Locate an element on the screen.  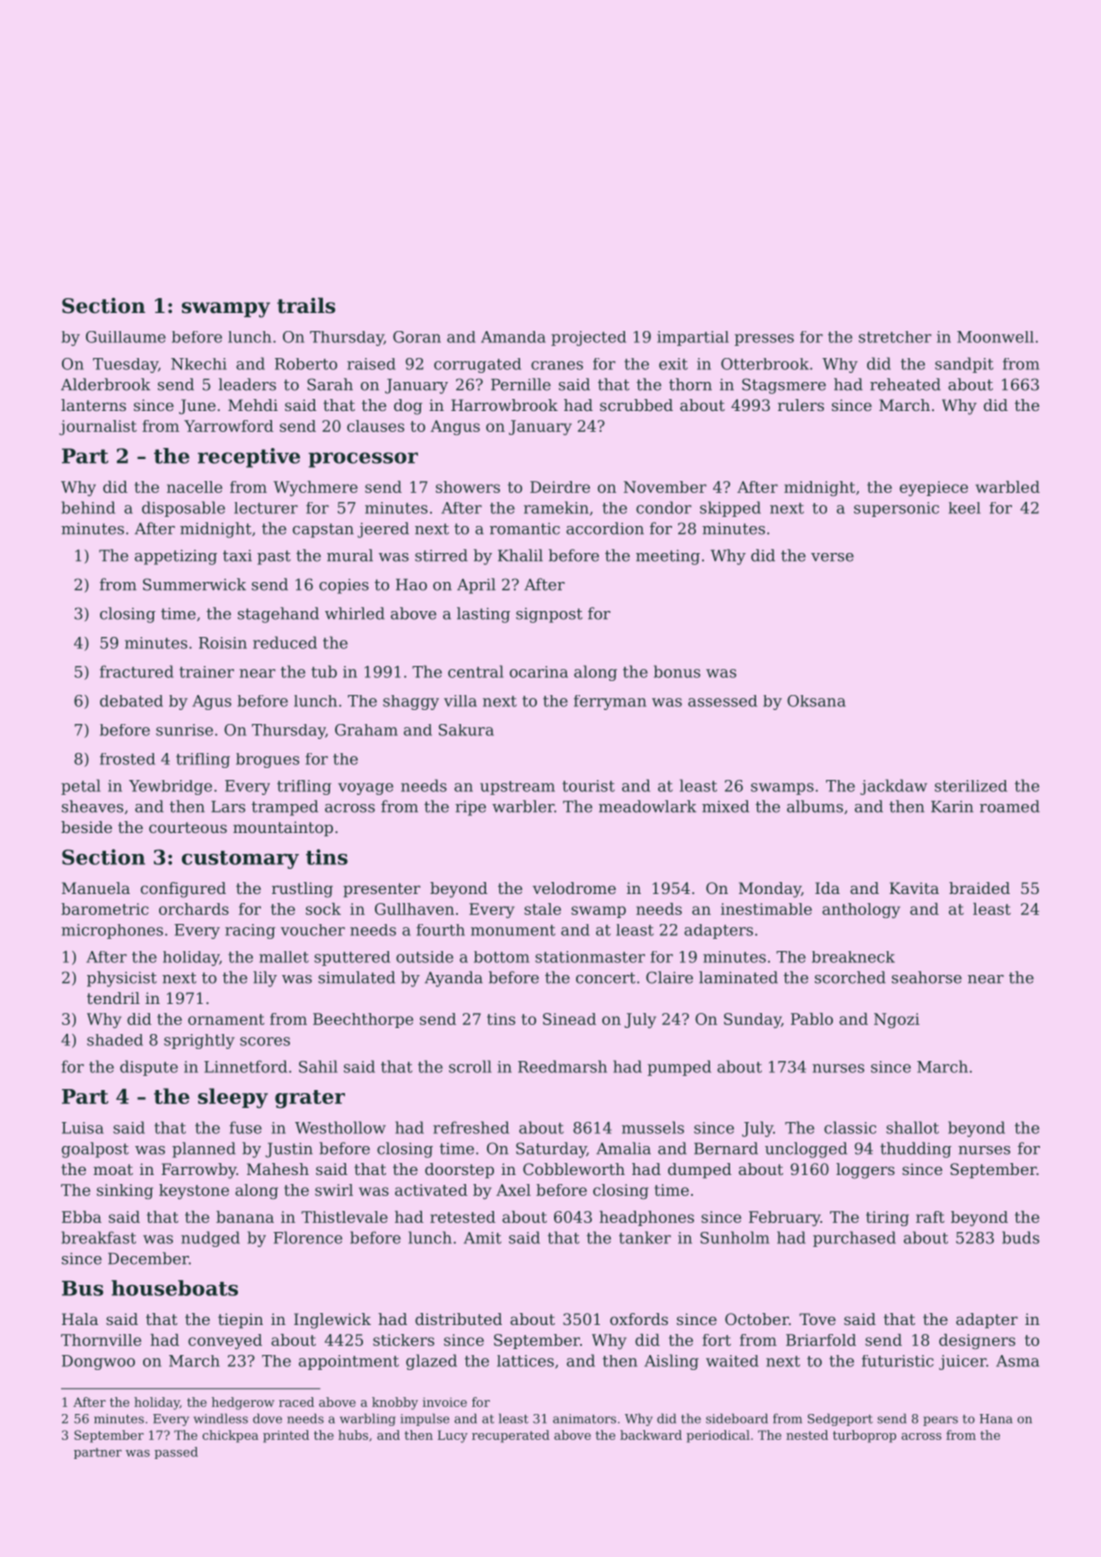
swirl is located at coordinates (334, 1190).
